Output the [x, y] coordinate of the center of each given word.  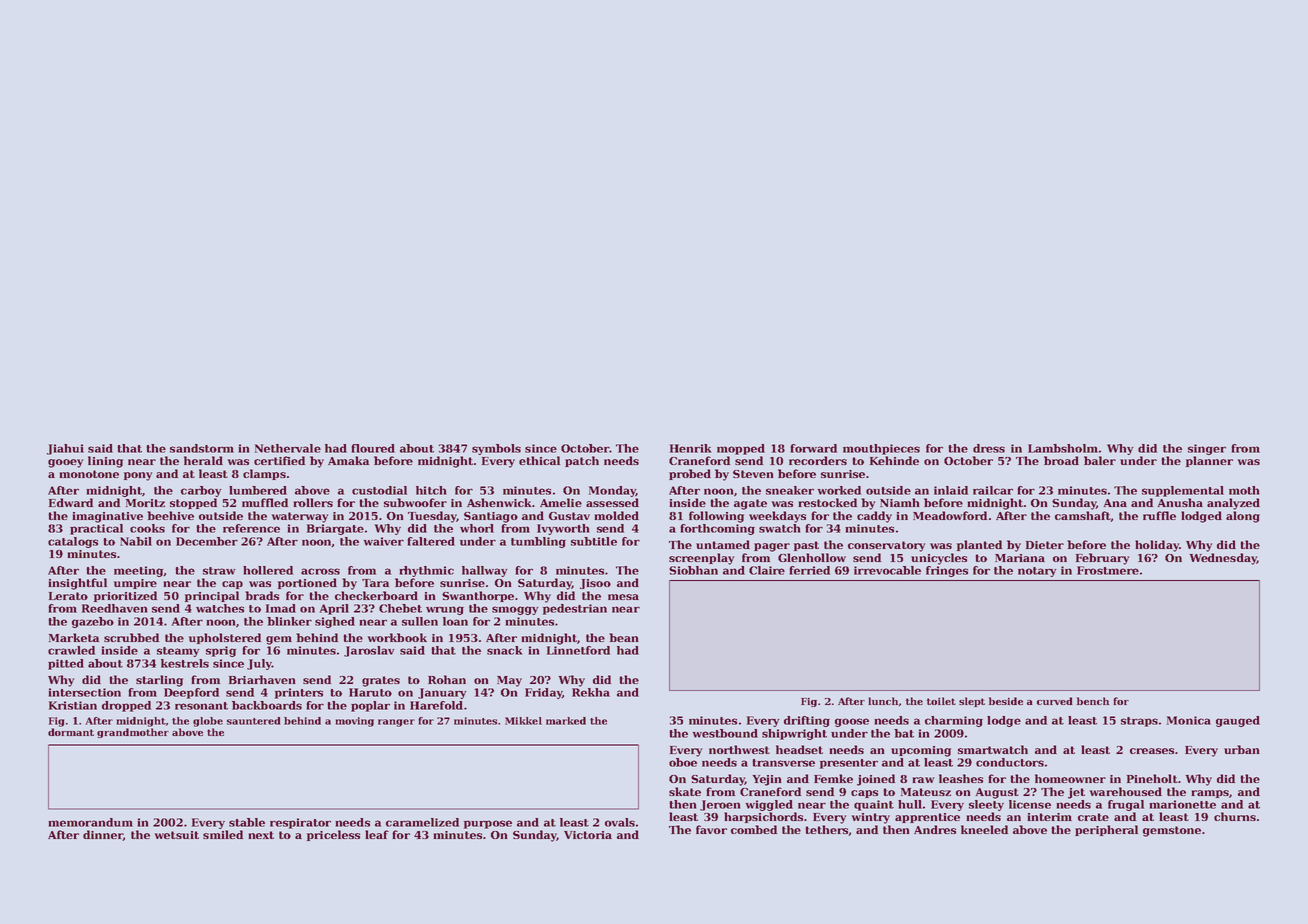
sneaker [790, 490]
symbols [496, 449]
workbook [397, 637]
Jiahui [65, 449]
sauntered [253, 721]
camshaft [1083, 516]
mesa [623, 597]
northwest [739, 749]
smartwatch [993, 749]
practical [96, 529]
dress [989, 448]
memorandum [90, 822]
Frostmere [1108, 570]
